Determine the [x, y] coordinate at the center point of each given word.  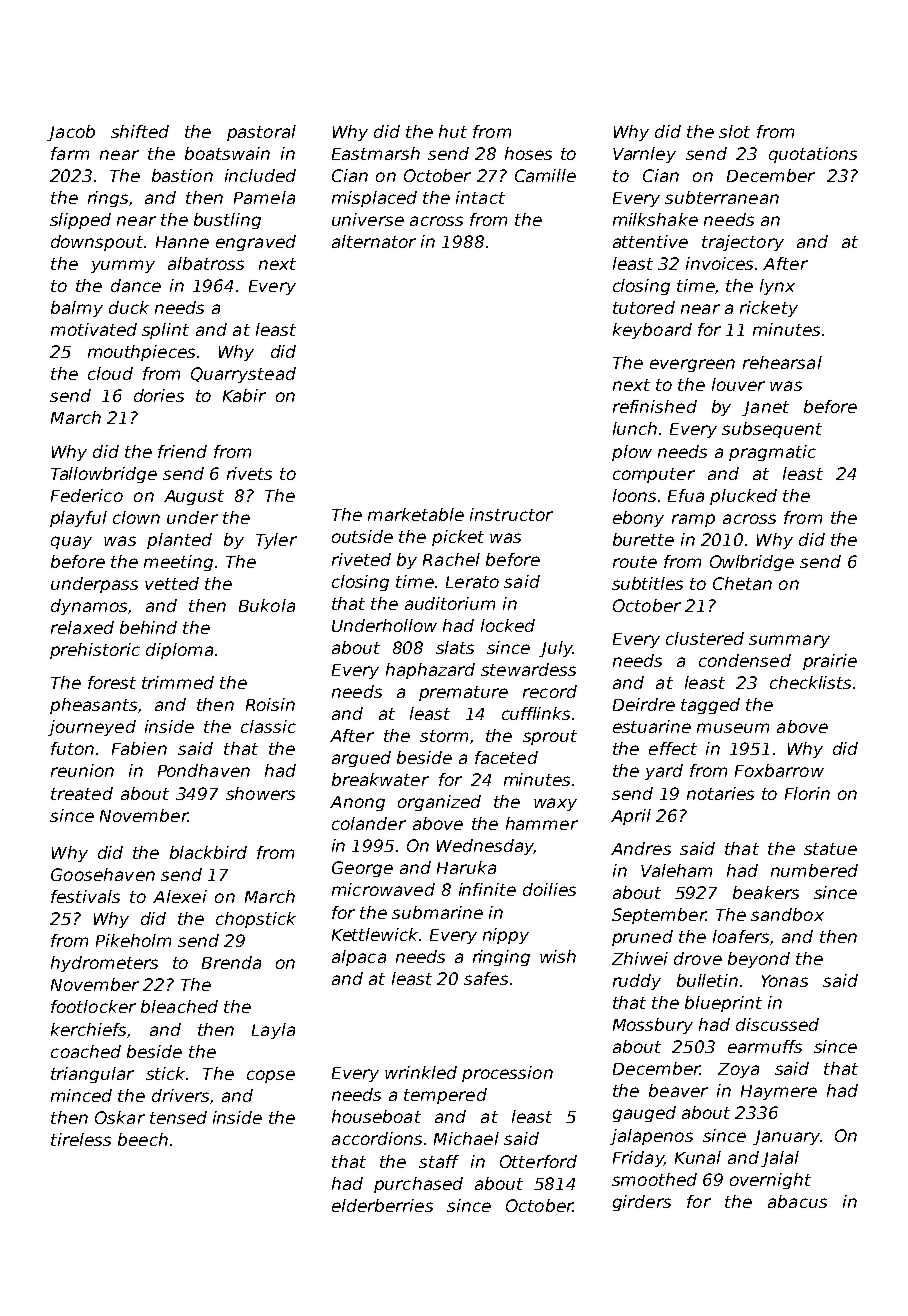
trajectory [743, 243]
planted [179, 541]
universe [368, 219]
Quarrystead [243, 375]
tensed [178, 1117]
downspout [97, 243]
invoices [719, 263]
